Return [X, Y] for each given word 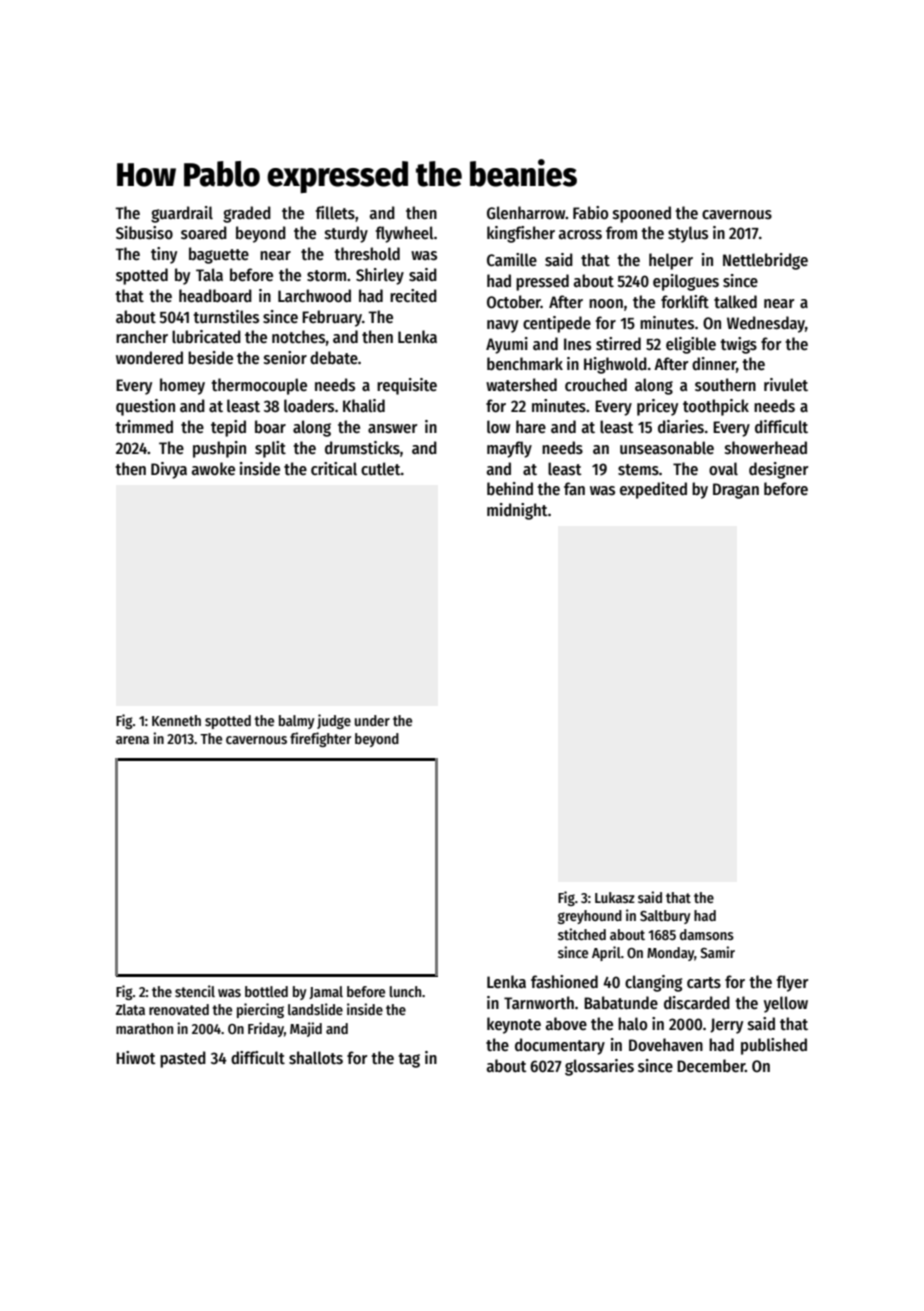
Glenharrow [526, 213]
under [372, 720]
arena [132, 740]
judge [334, 721]
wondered [149, 358]
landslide [315, 1009]
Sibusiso [144, 233]
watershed [521, 385]
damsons [707, 934]
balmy [297, 722]
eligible [691, 345]
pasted [183, 1059]
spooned [642, 214]
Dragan [736, 491]
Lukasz [615, 897]
